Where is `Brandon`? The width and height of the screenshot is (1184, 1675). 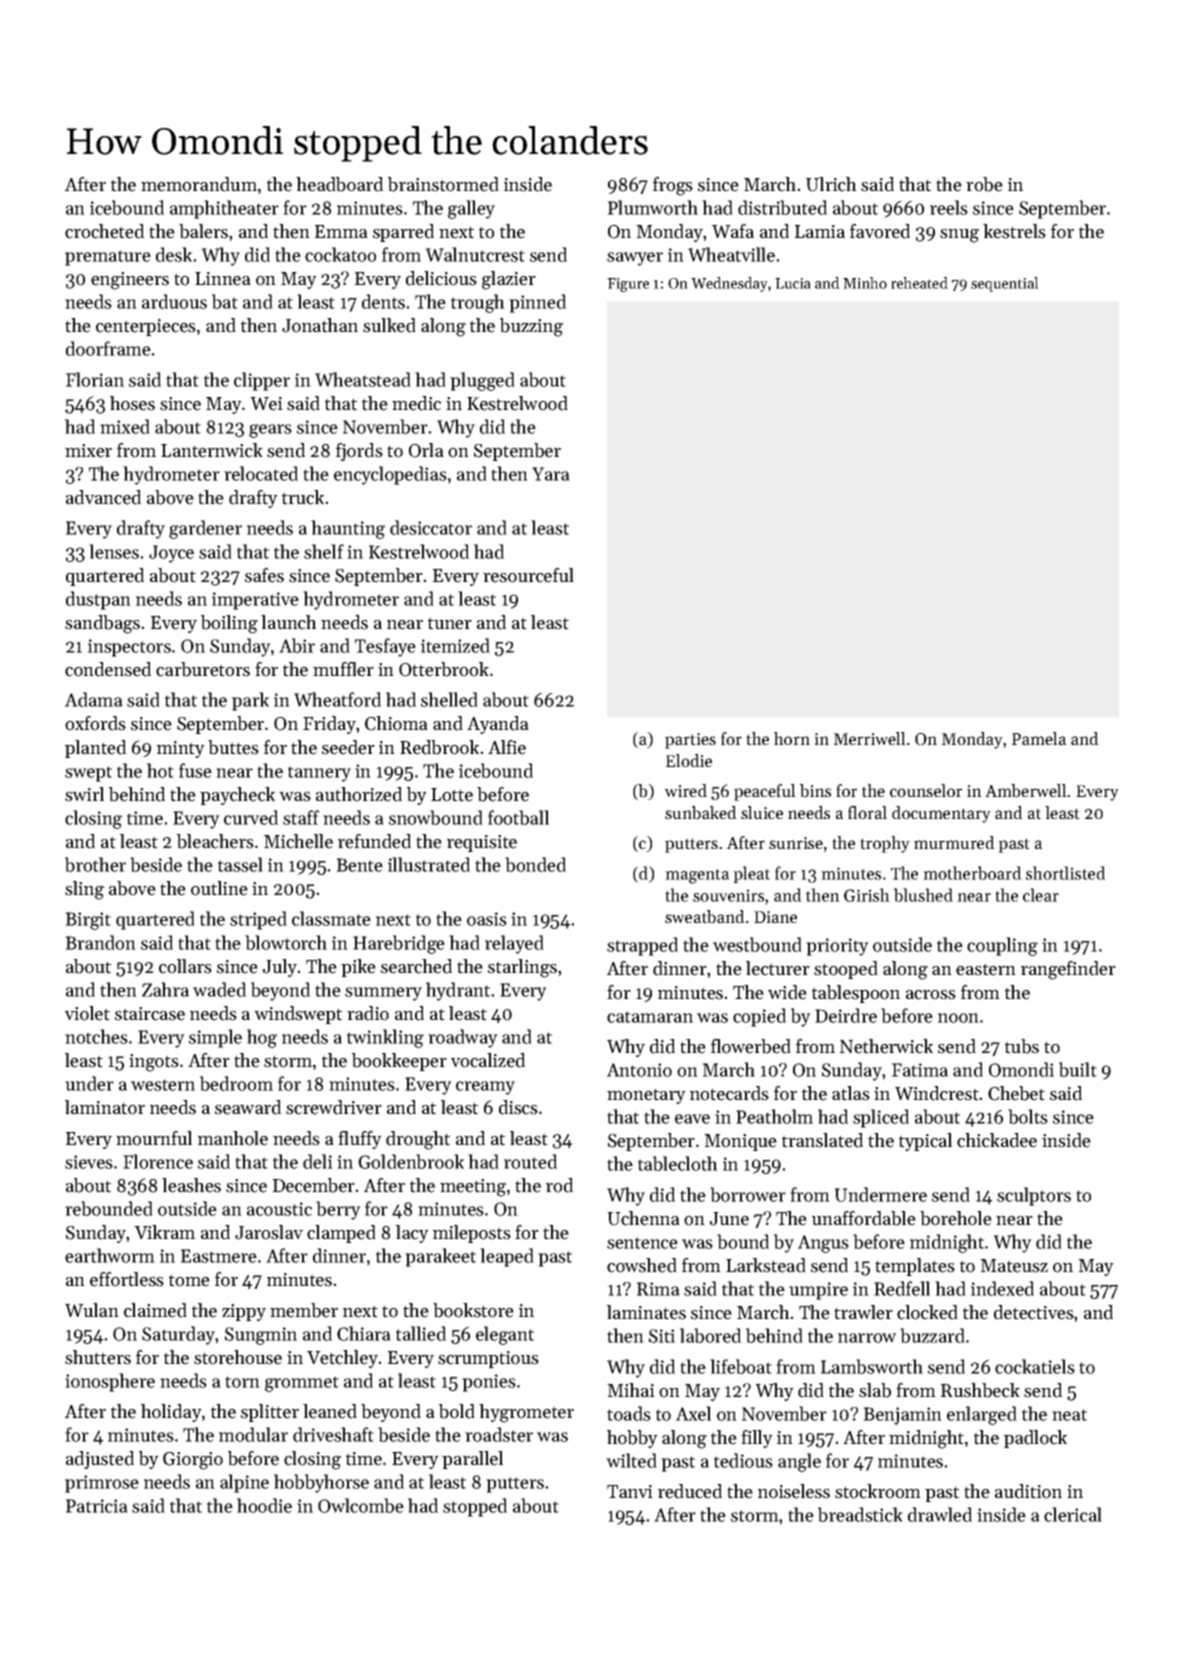
Brandon is located at coordinates (100, 942).
